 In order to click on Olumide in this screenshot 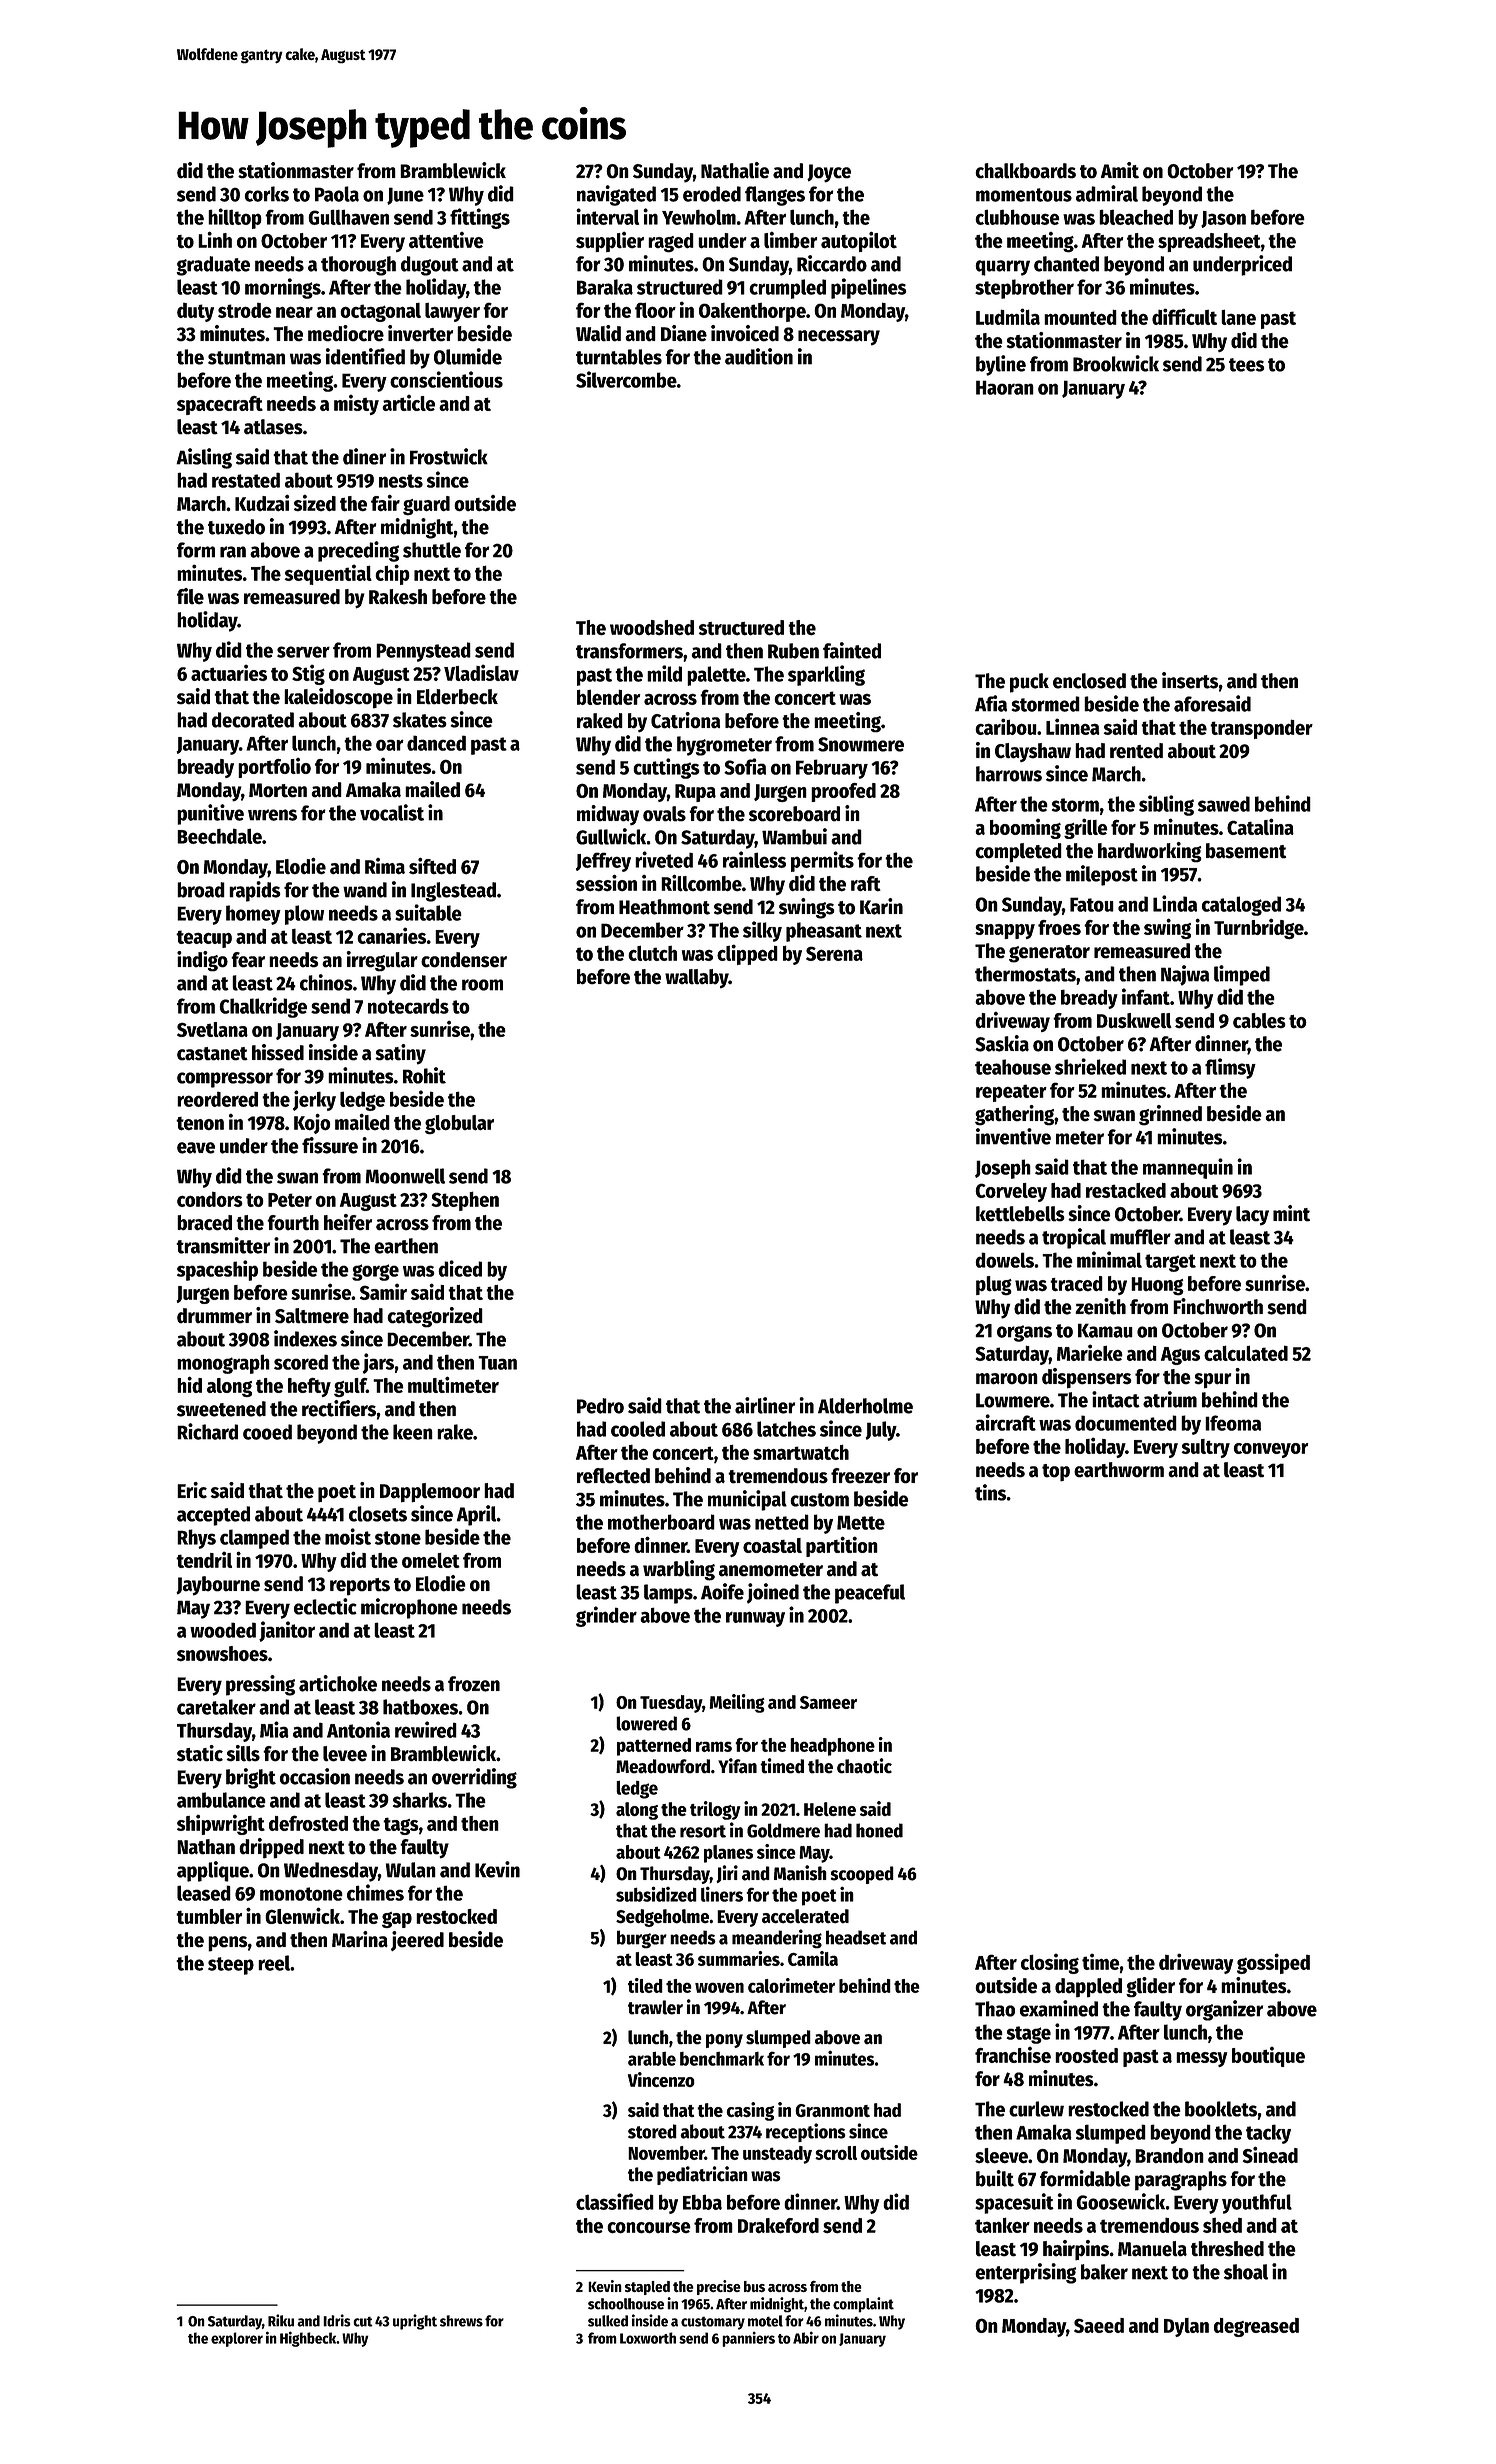, I will do `click(468, 356)`.
